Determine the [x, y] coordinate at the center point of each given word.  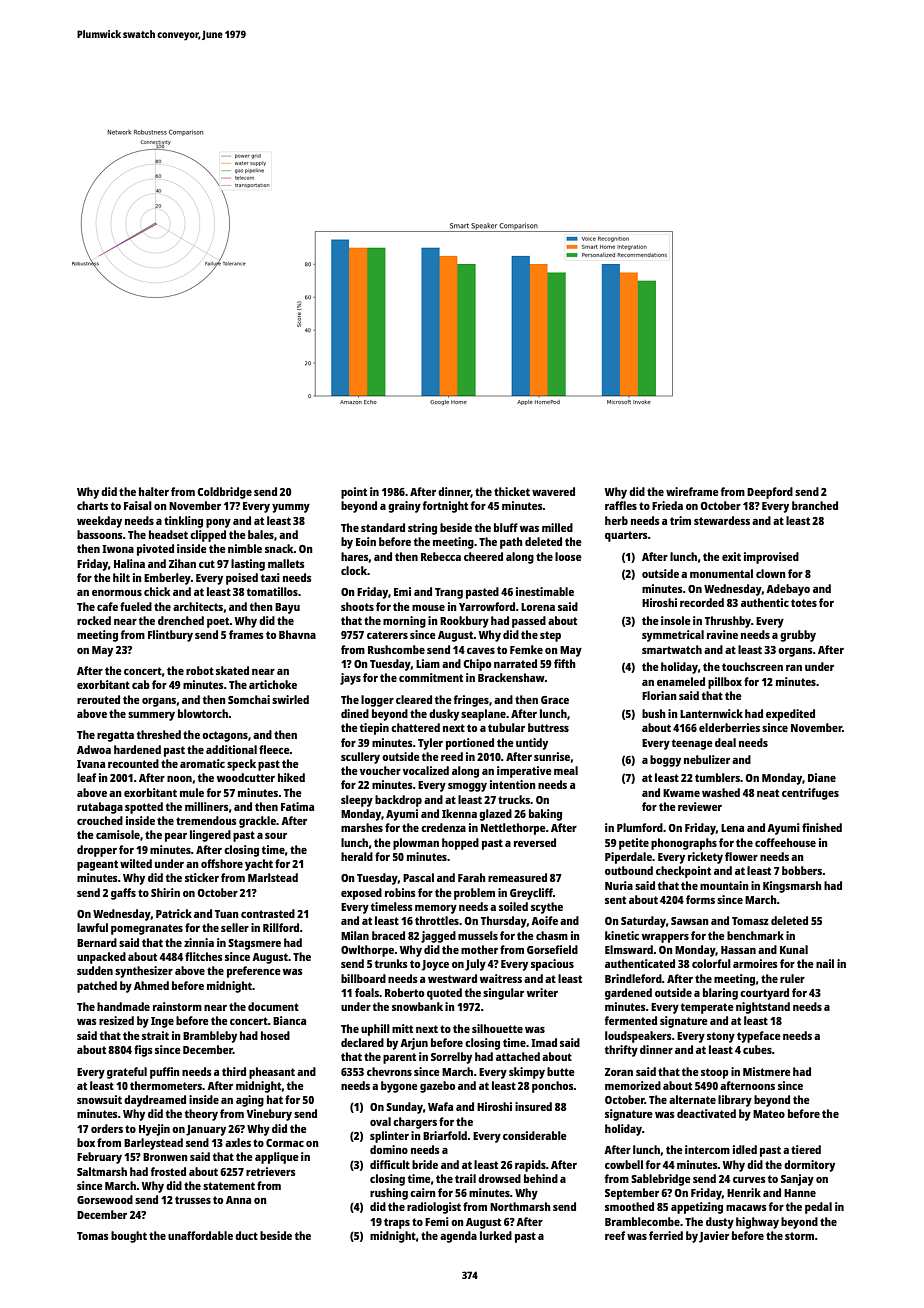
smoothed [629, 1206]
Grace [555, 700]
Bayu [287, 608]
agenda [458, 1237]
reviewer [700, 806]
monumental [721, 573]
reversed [535, 842]
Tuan [227, 914]
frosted [168, 1171]
